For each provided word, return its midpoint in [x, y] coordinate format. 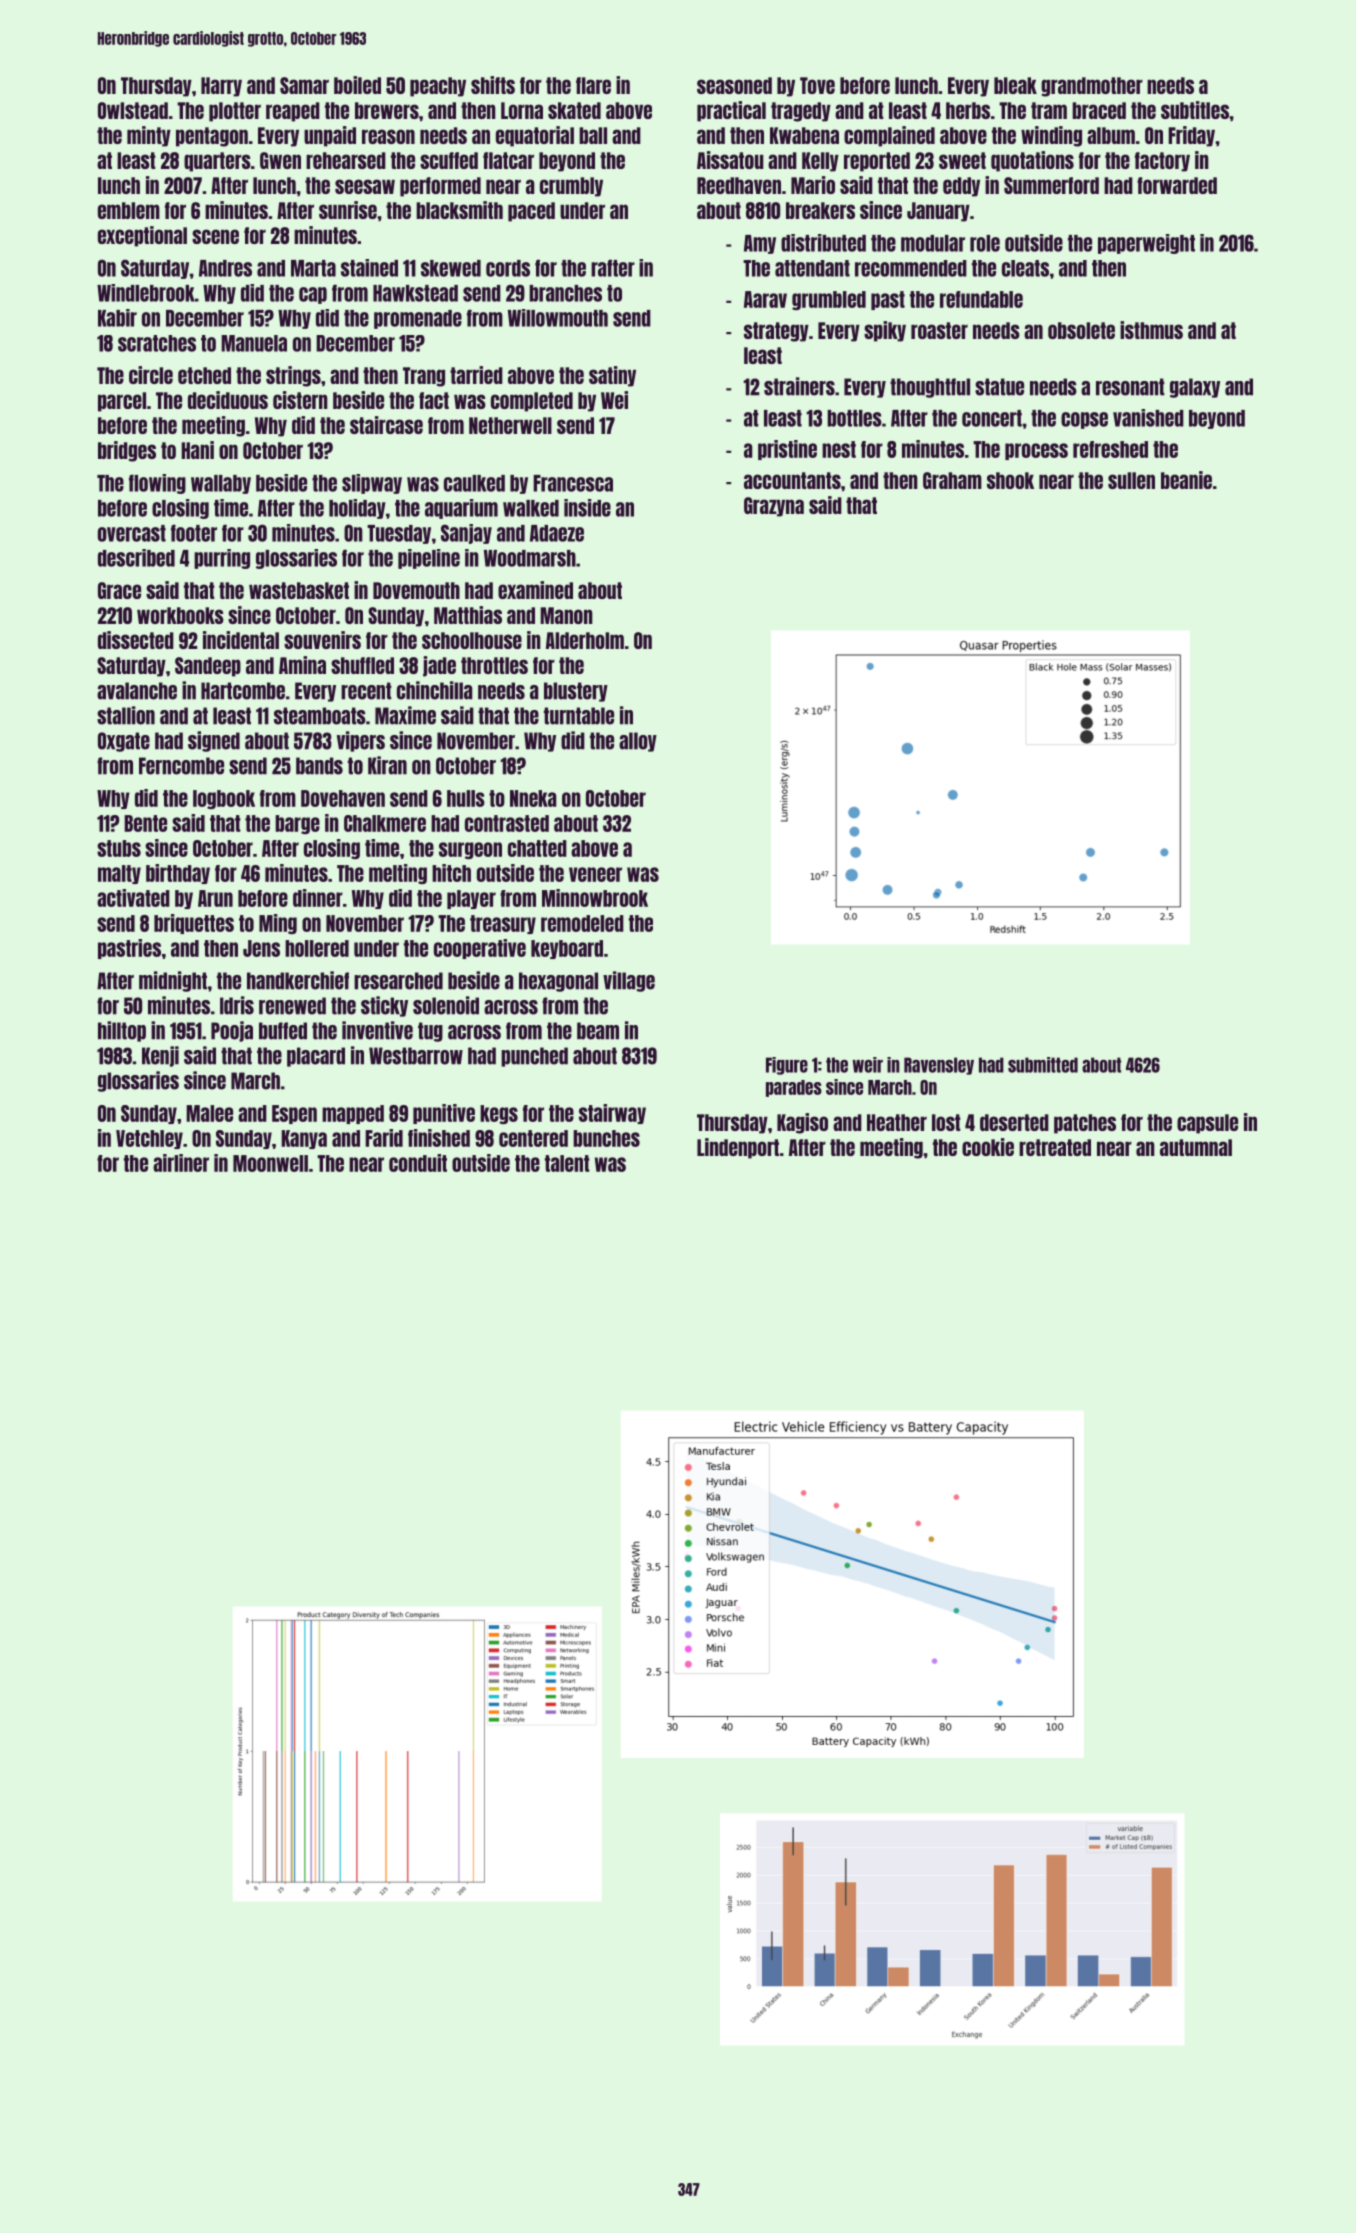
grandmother [1092, 87]
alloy [638, 742]
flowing [157, 484]
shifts [493, 85]
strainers [799, 386]
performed [440, 187]
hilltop [122, 1031]
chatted [537, 848]
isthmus [1151, 330]
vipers [361, 741]
